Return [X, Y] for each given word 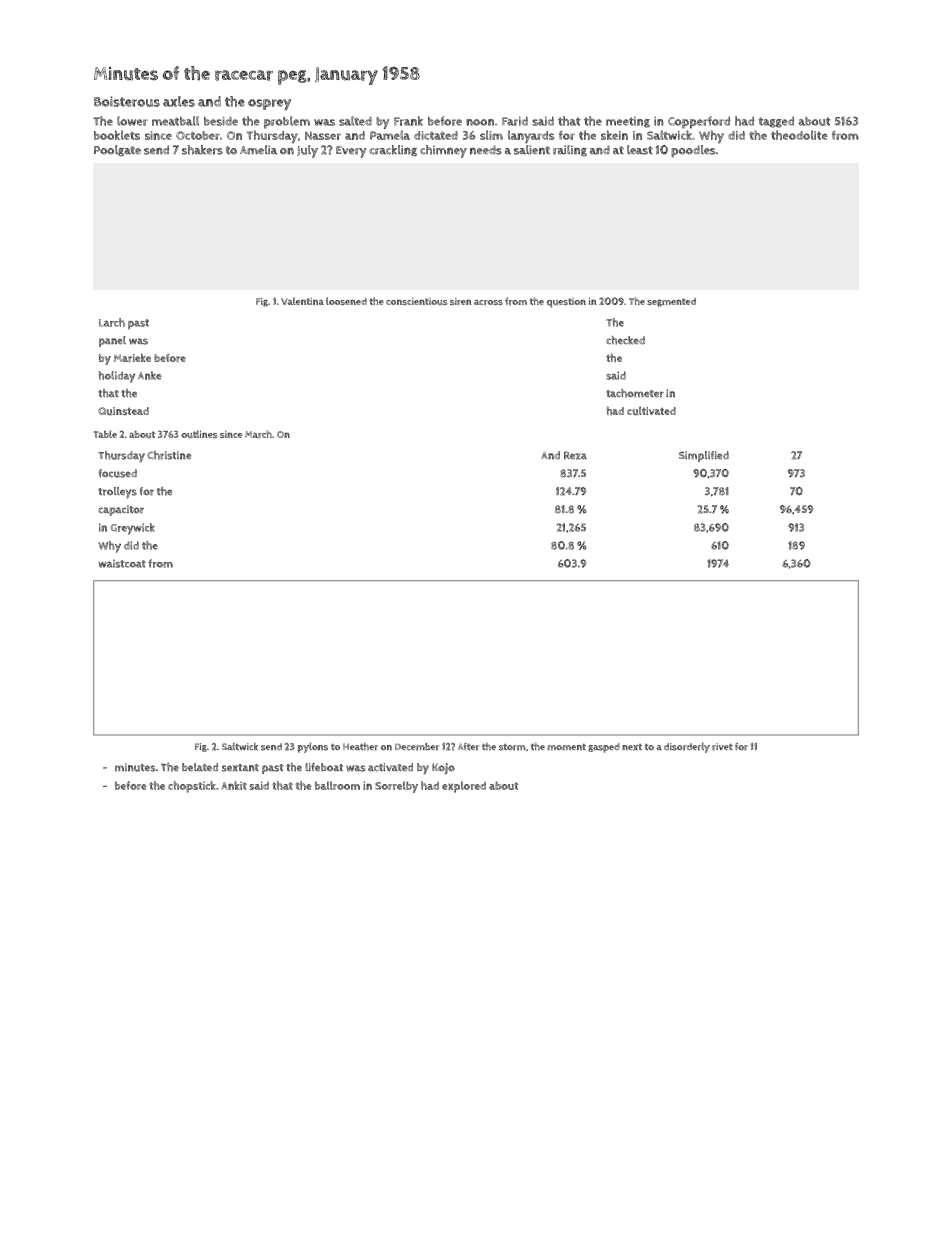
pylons [312, 747]
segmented [671, 302]
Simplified [704, 456]
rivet [722, 747]
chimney [443, 151]
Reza [575, 455]
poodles [693, 151]
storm [512, 747]
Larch [112, 322]
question [566, 303]
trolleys [117, 493]
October [198, 135]
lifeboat [324, 767]
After [468, 747]
